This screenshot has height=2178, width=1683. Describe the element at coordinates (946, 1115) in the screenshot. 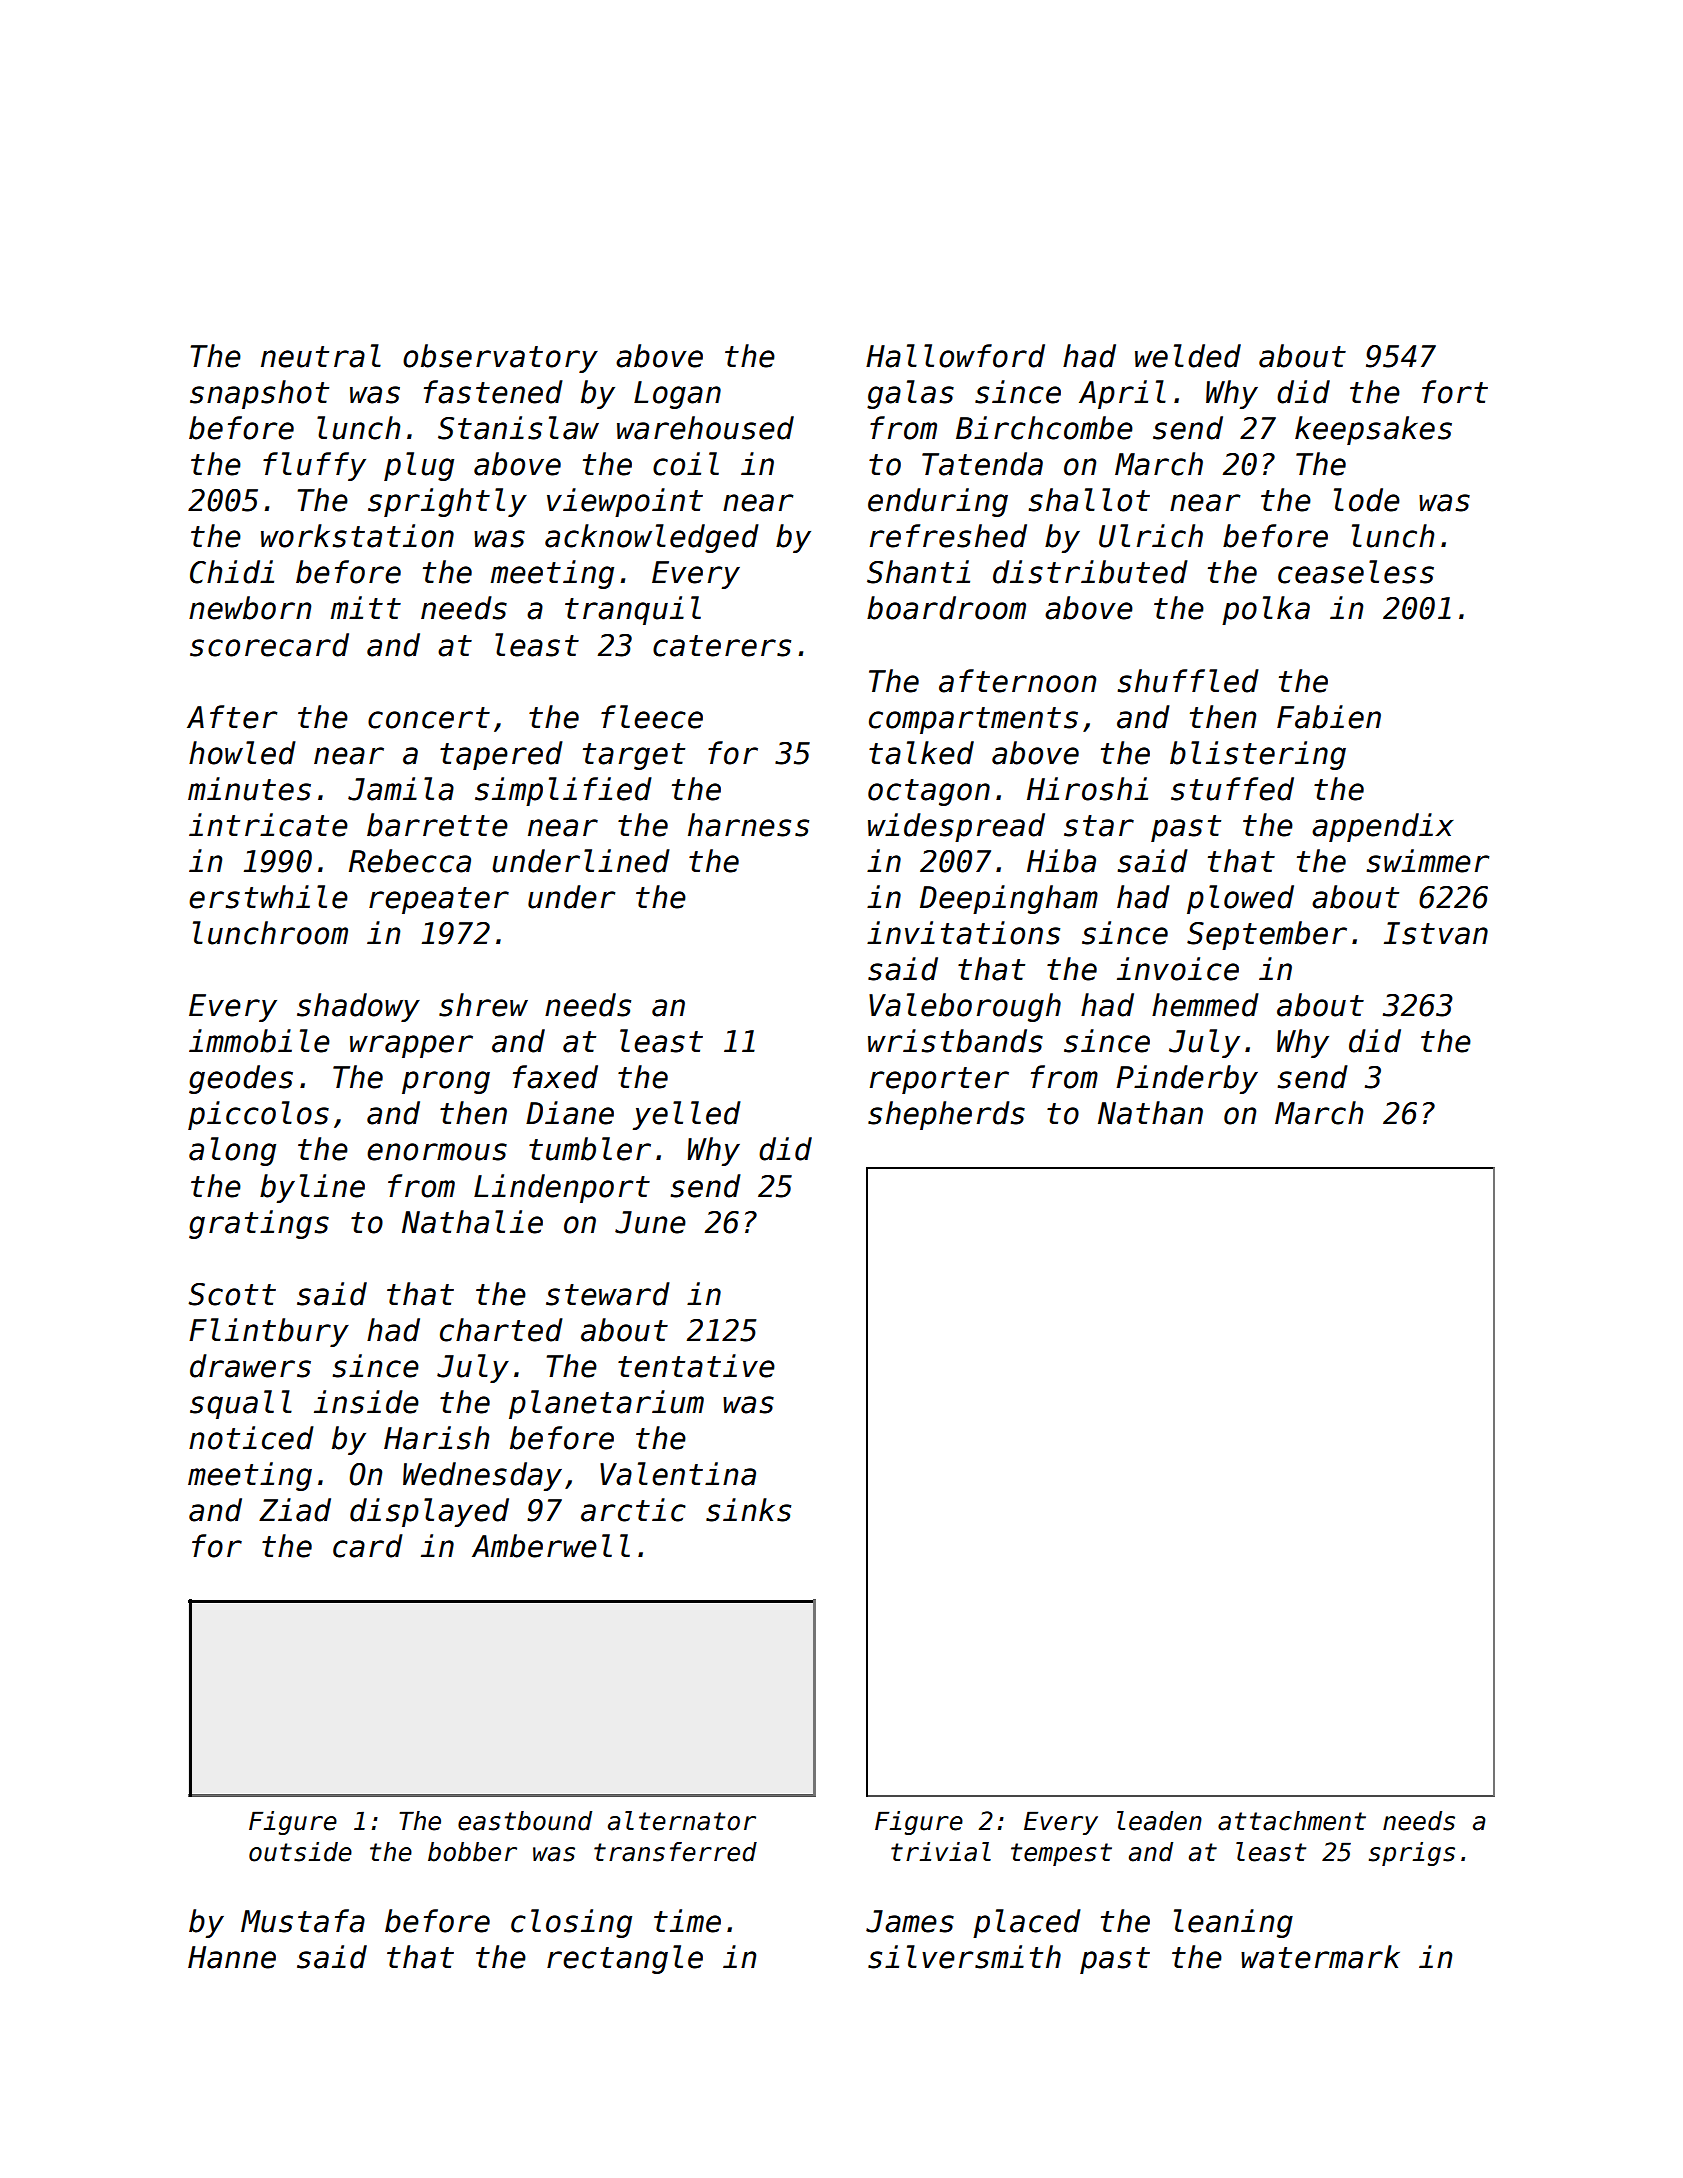

I see `shepherds` at that location.
